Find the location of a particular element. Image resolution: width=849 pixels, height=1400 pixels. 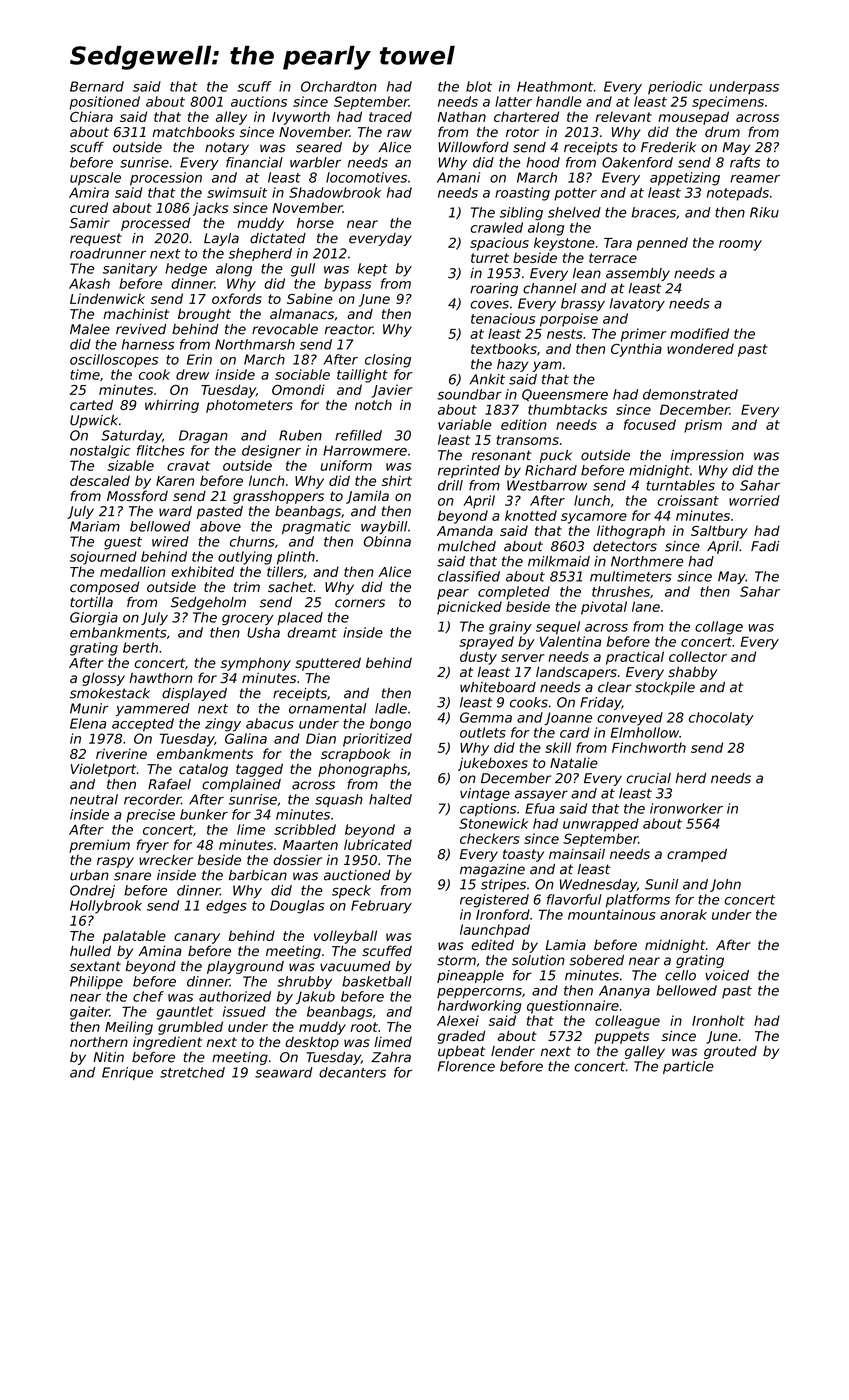

Layla is located at coordinates (221, 239).
